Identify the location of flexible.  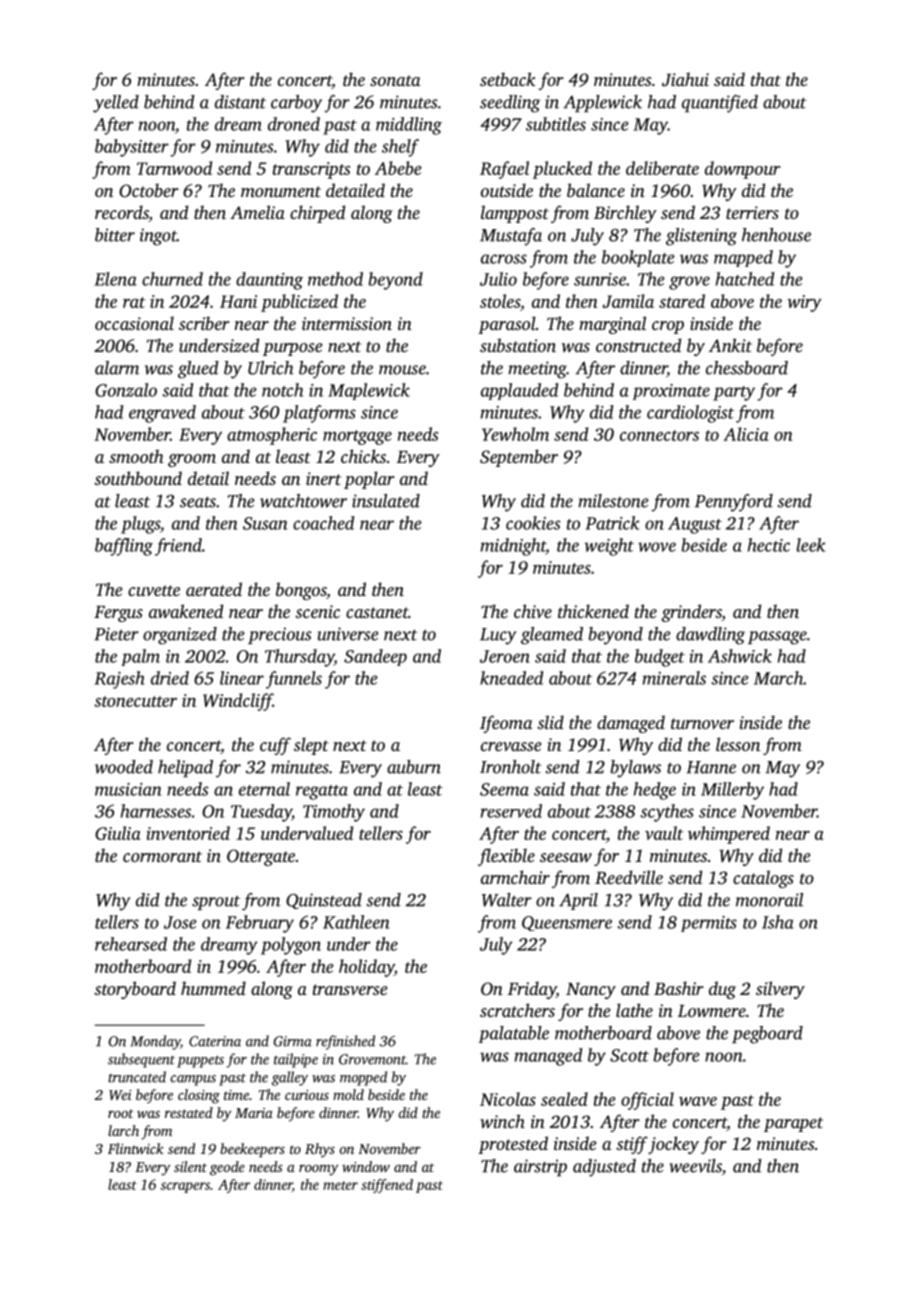
(506, 857).
